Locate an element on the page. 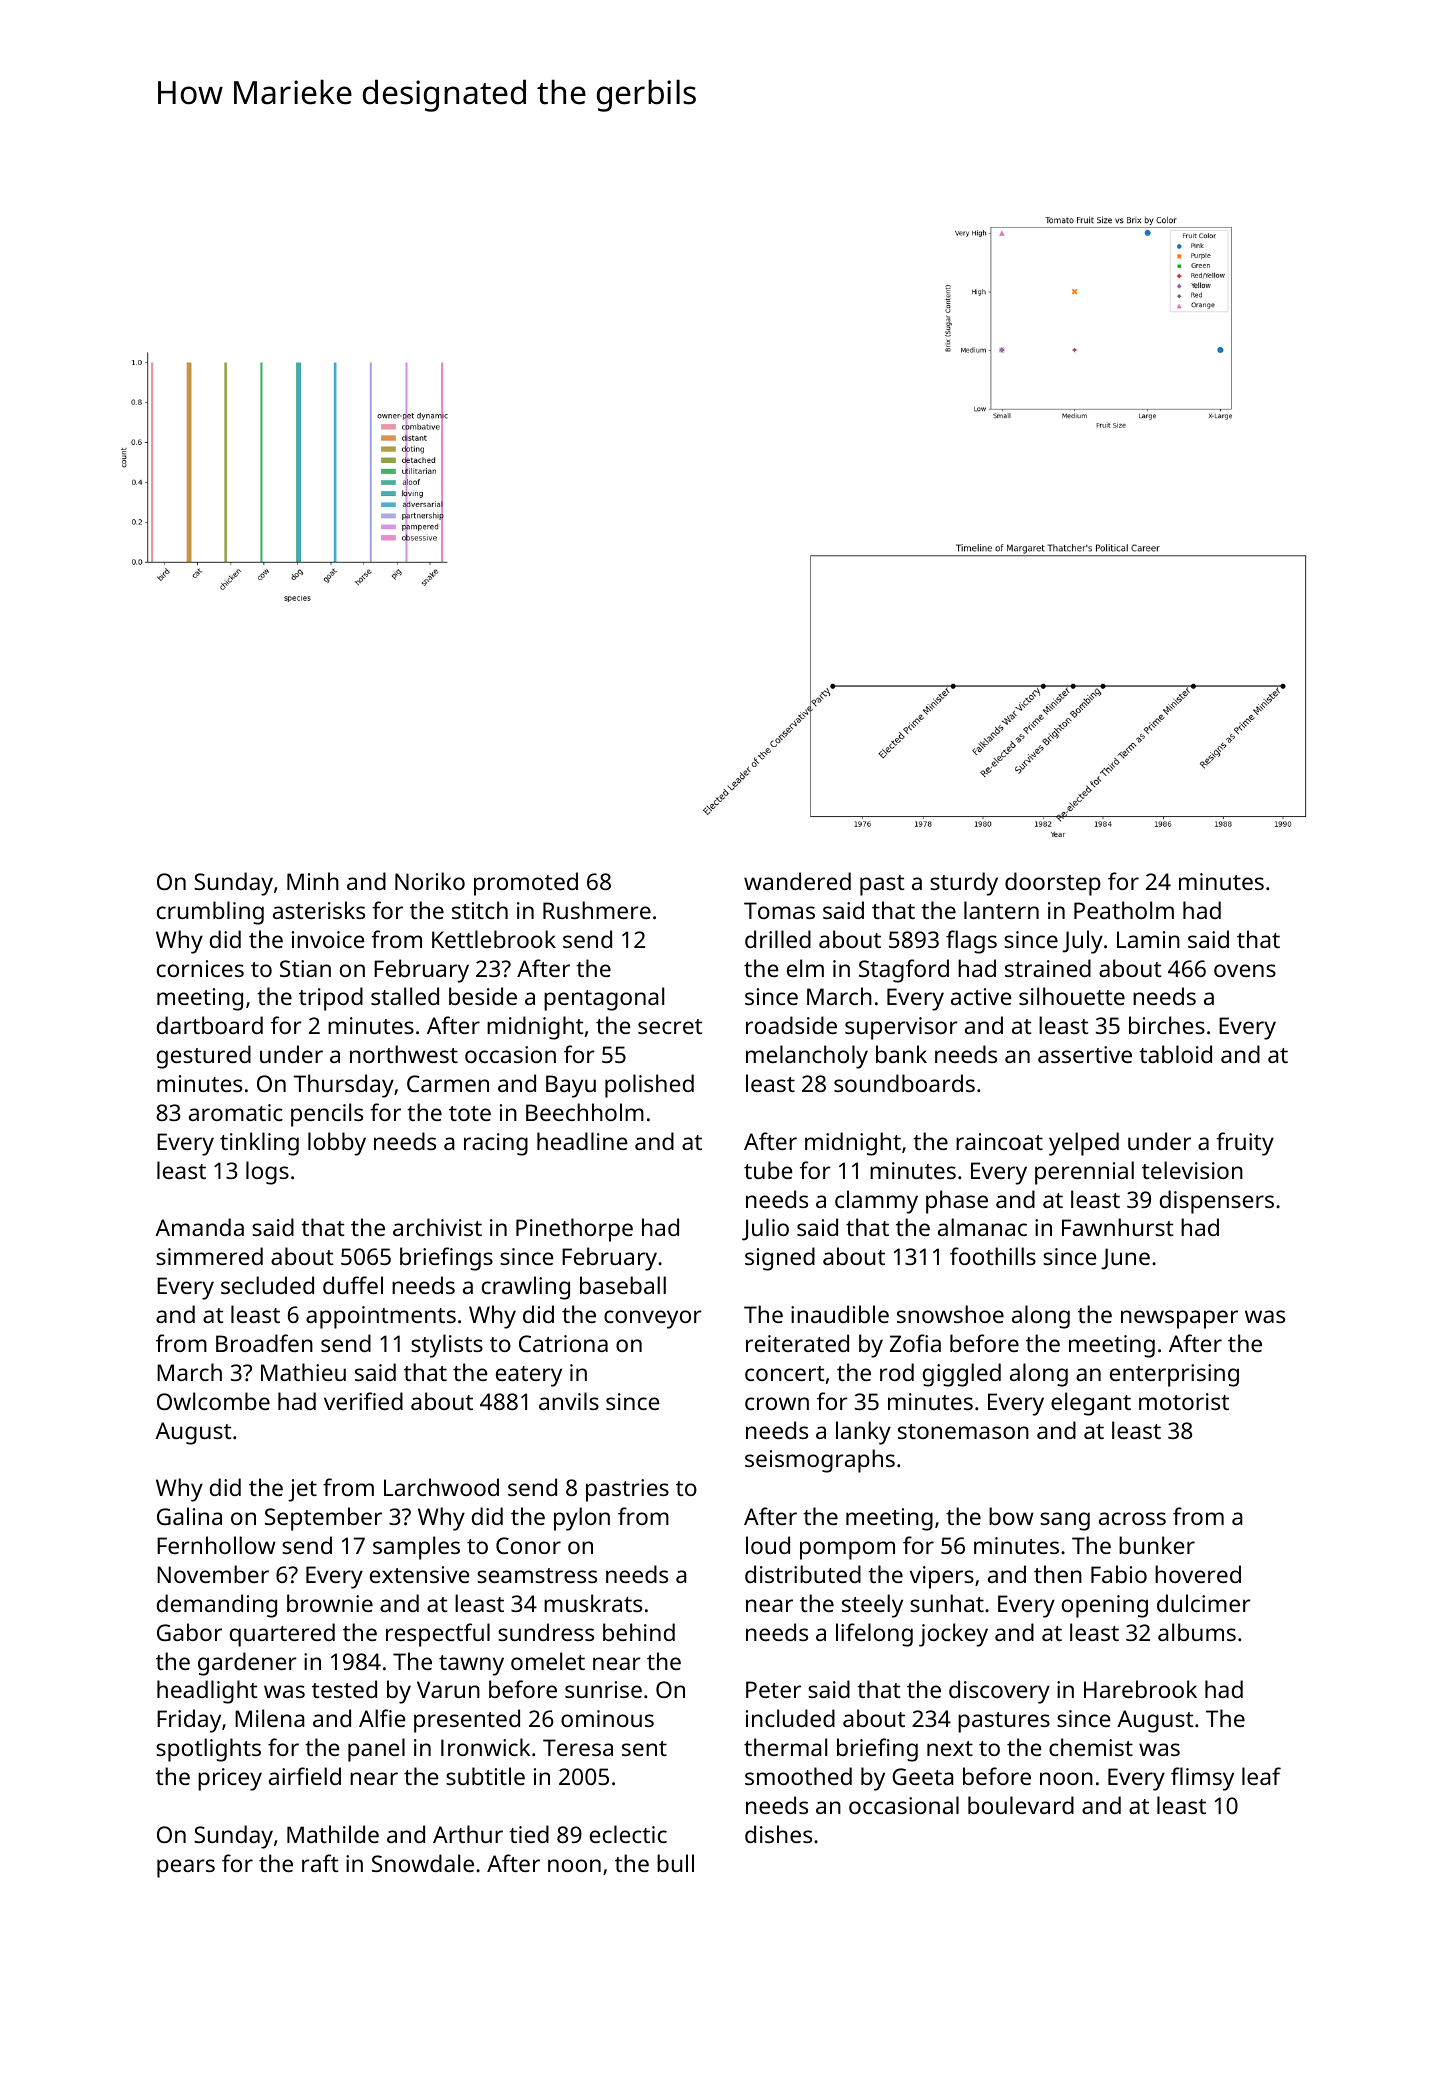 The height and width of the document is (2100, 1450). tied is located at coordinates (529, 1834).
